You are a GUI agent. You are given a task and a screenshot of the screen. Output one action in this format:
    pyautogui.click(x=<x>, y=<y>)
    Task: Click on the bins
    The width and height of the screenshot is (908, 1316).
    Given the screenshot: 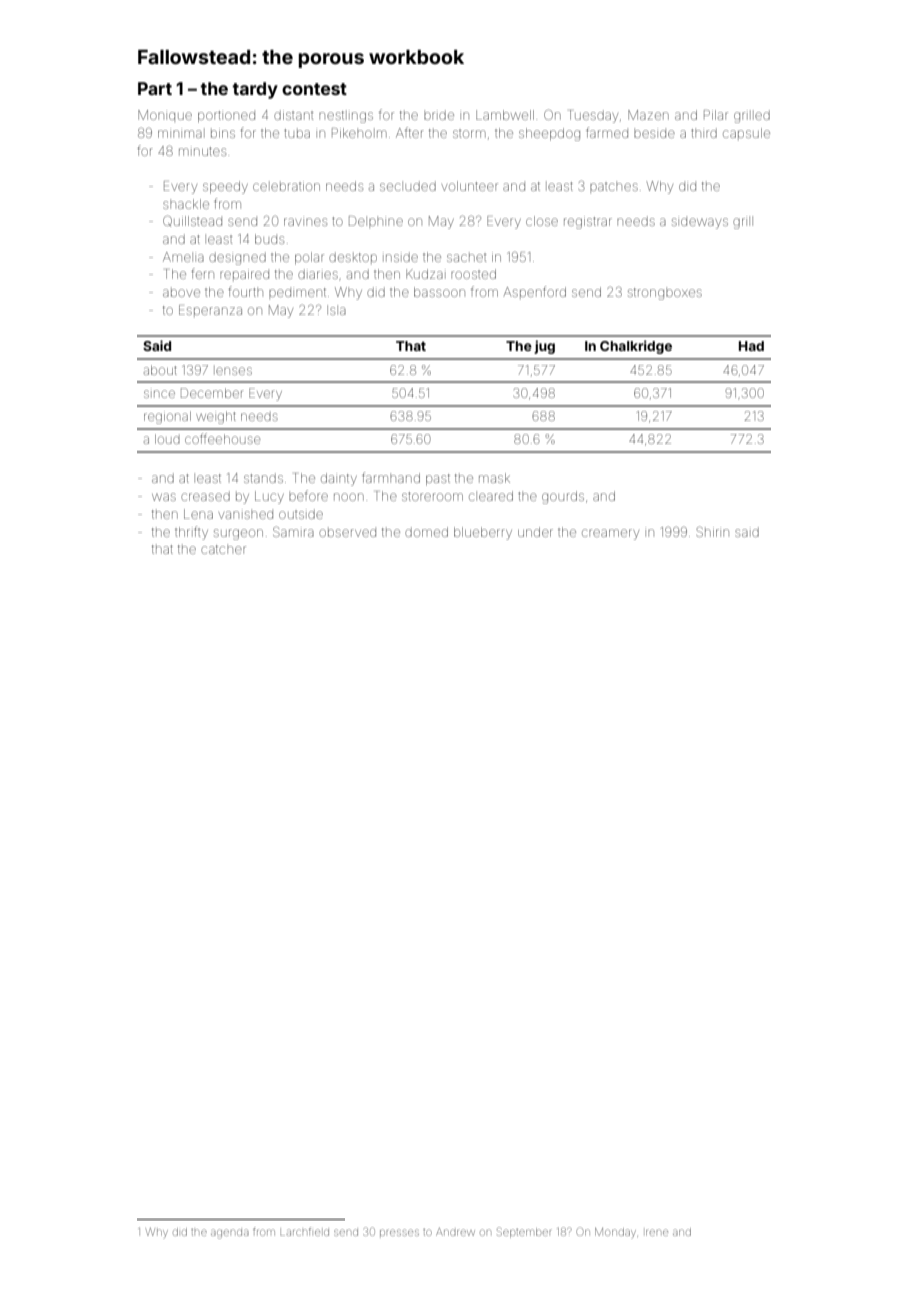 What is the action you would take?
    pyautogui.click(x=223, y=133)
